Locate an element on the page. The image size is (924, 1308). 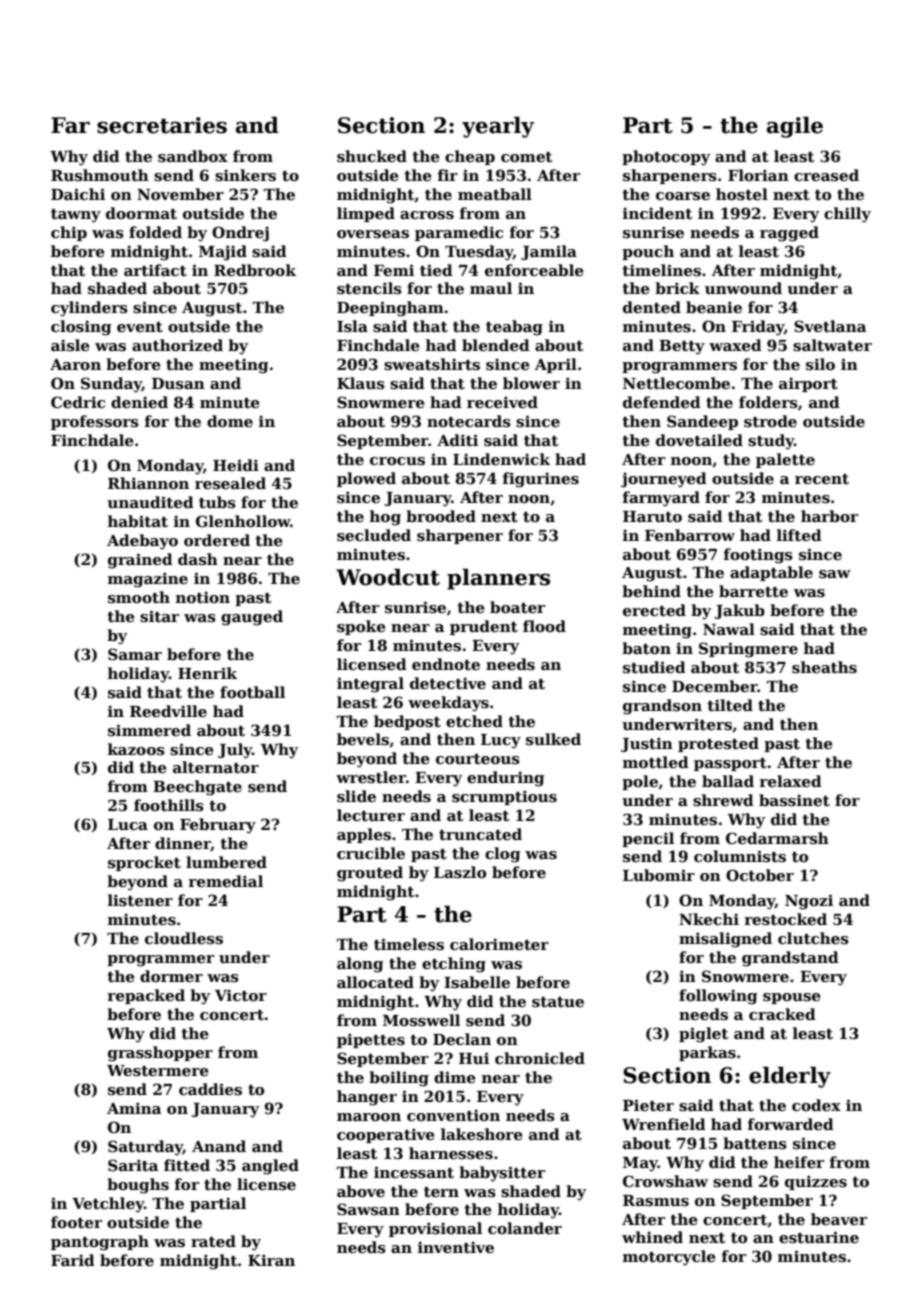
sinkers is located at coordinates (245, 175).
